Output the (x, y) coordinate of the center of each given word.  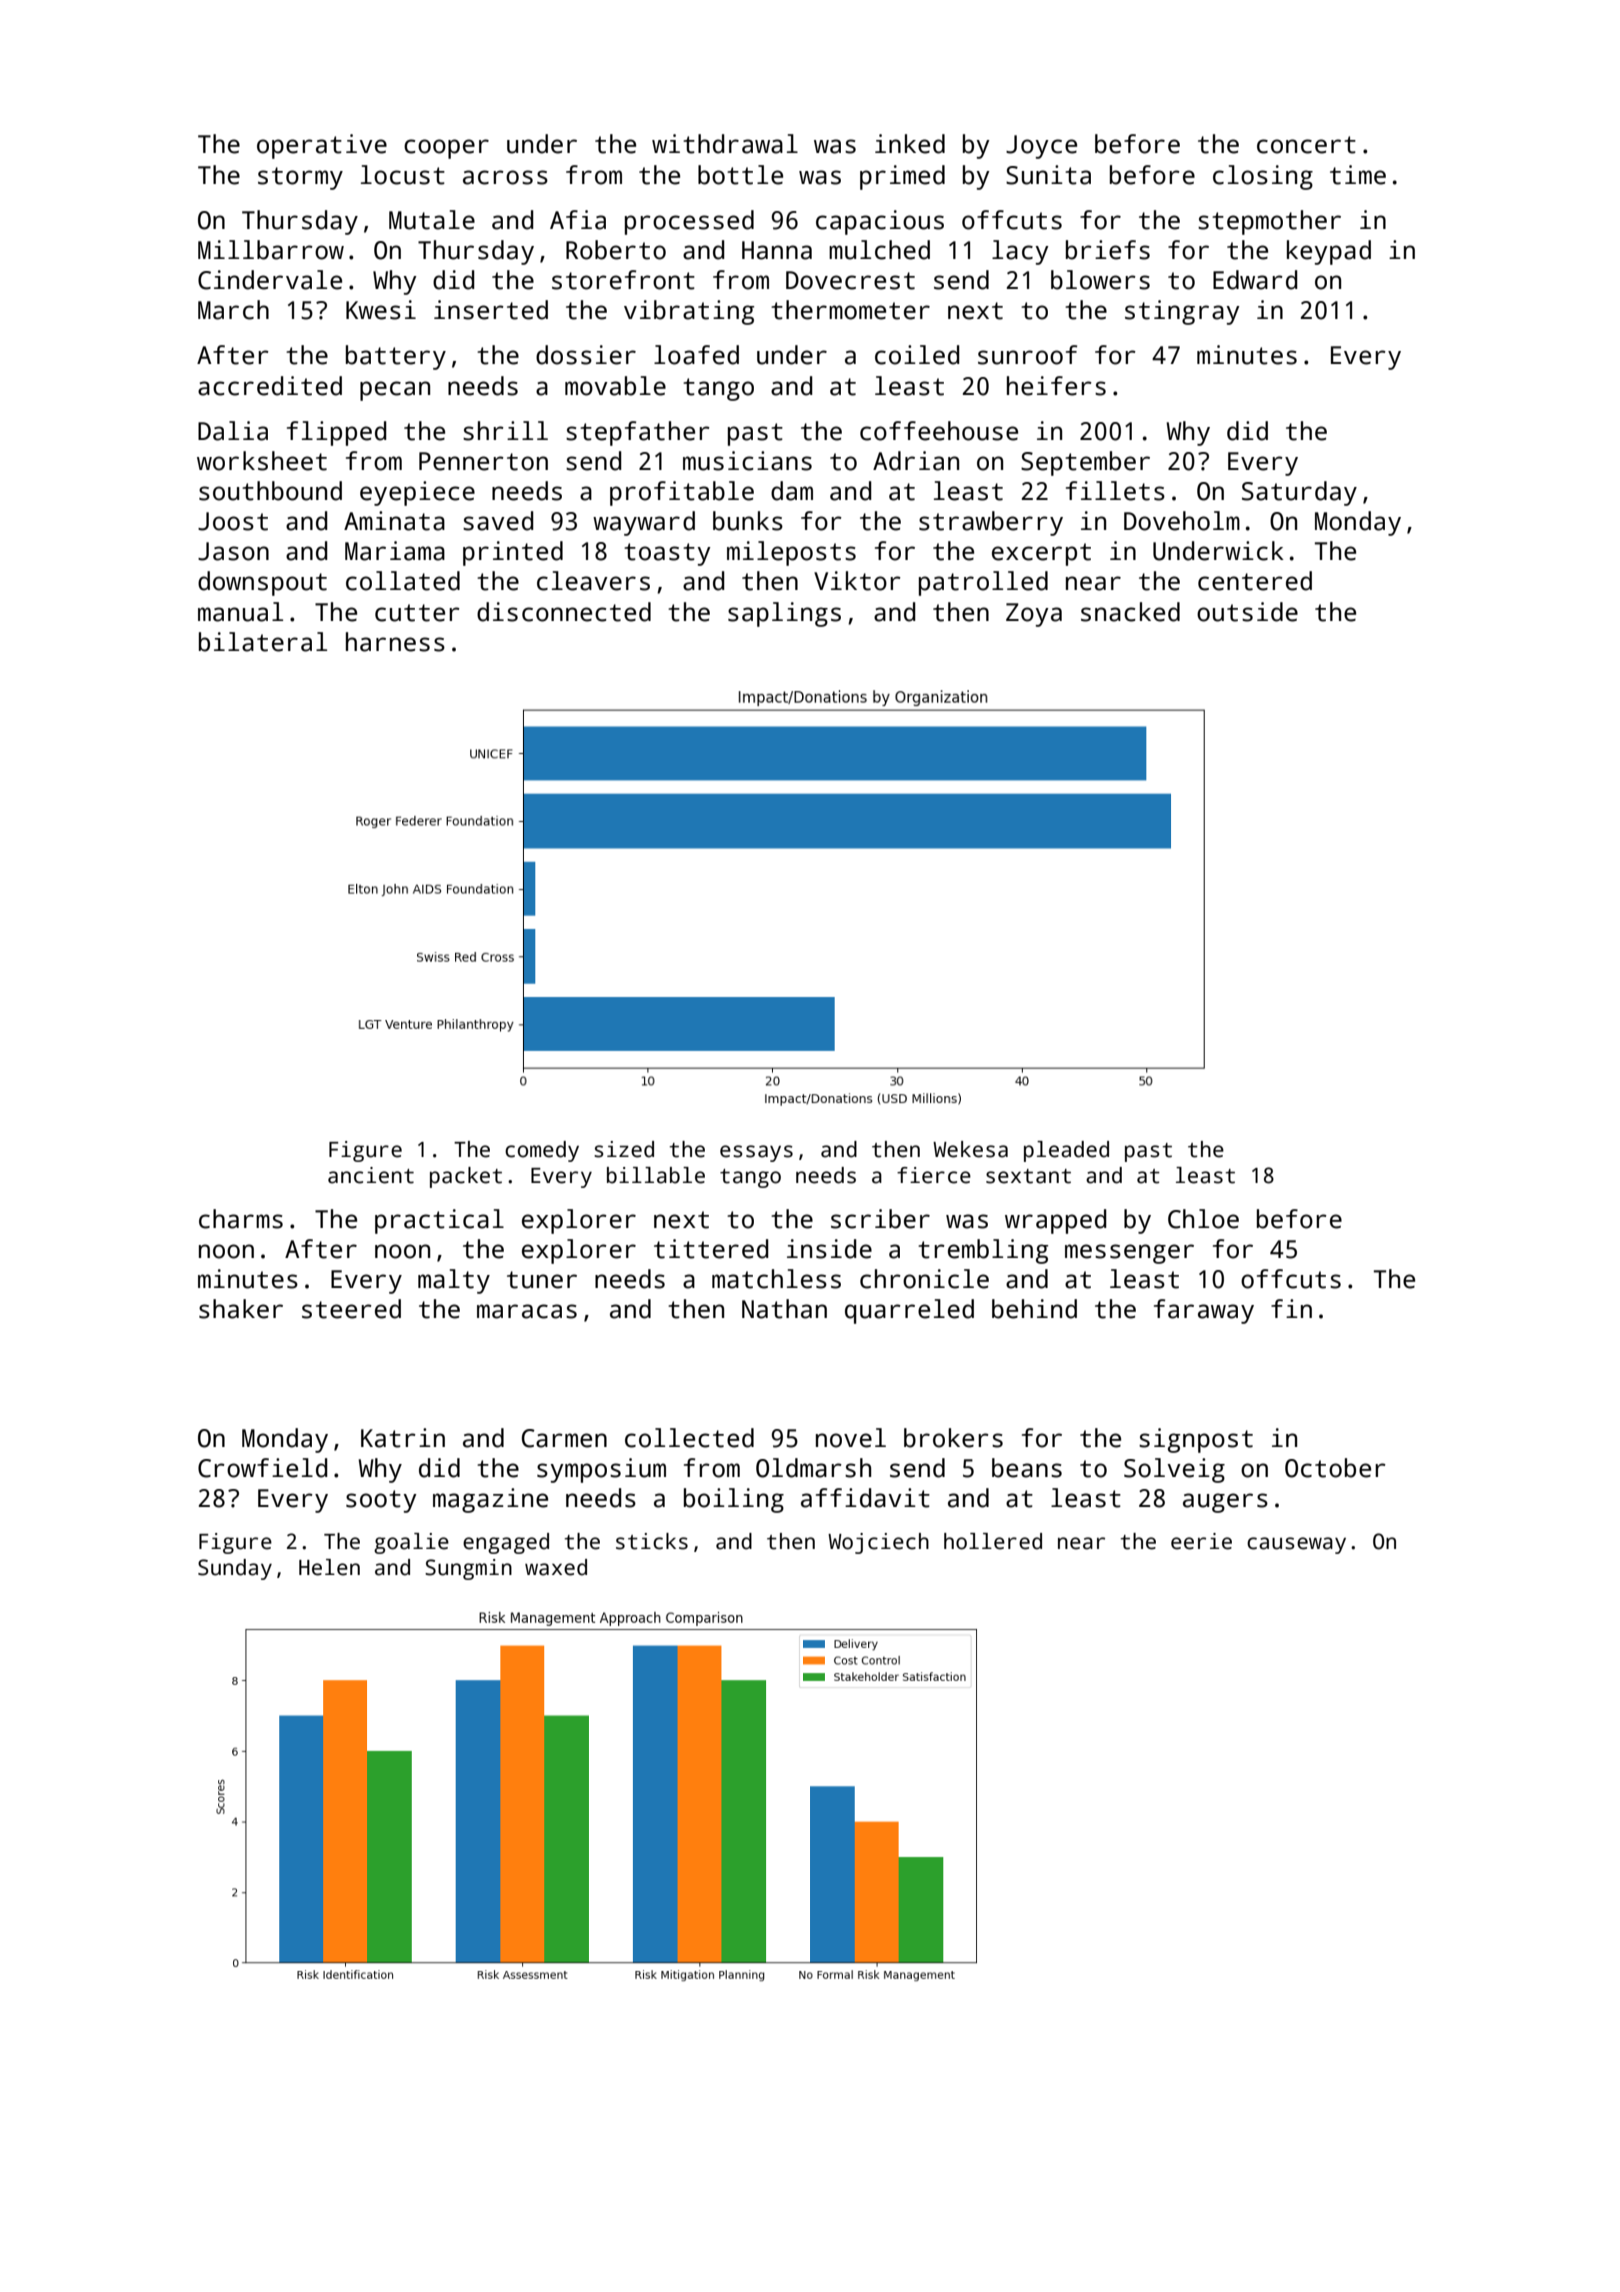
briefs (1108, 250)
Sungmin (468, 1569)
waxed (556, 1567)
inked (910, 144)
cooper (446, 149)
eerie (1201, 1541)
